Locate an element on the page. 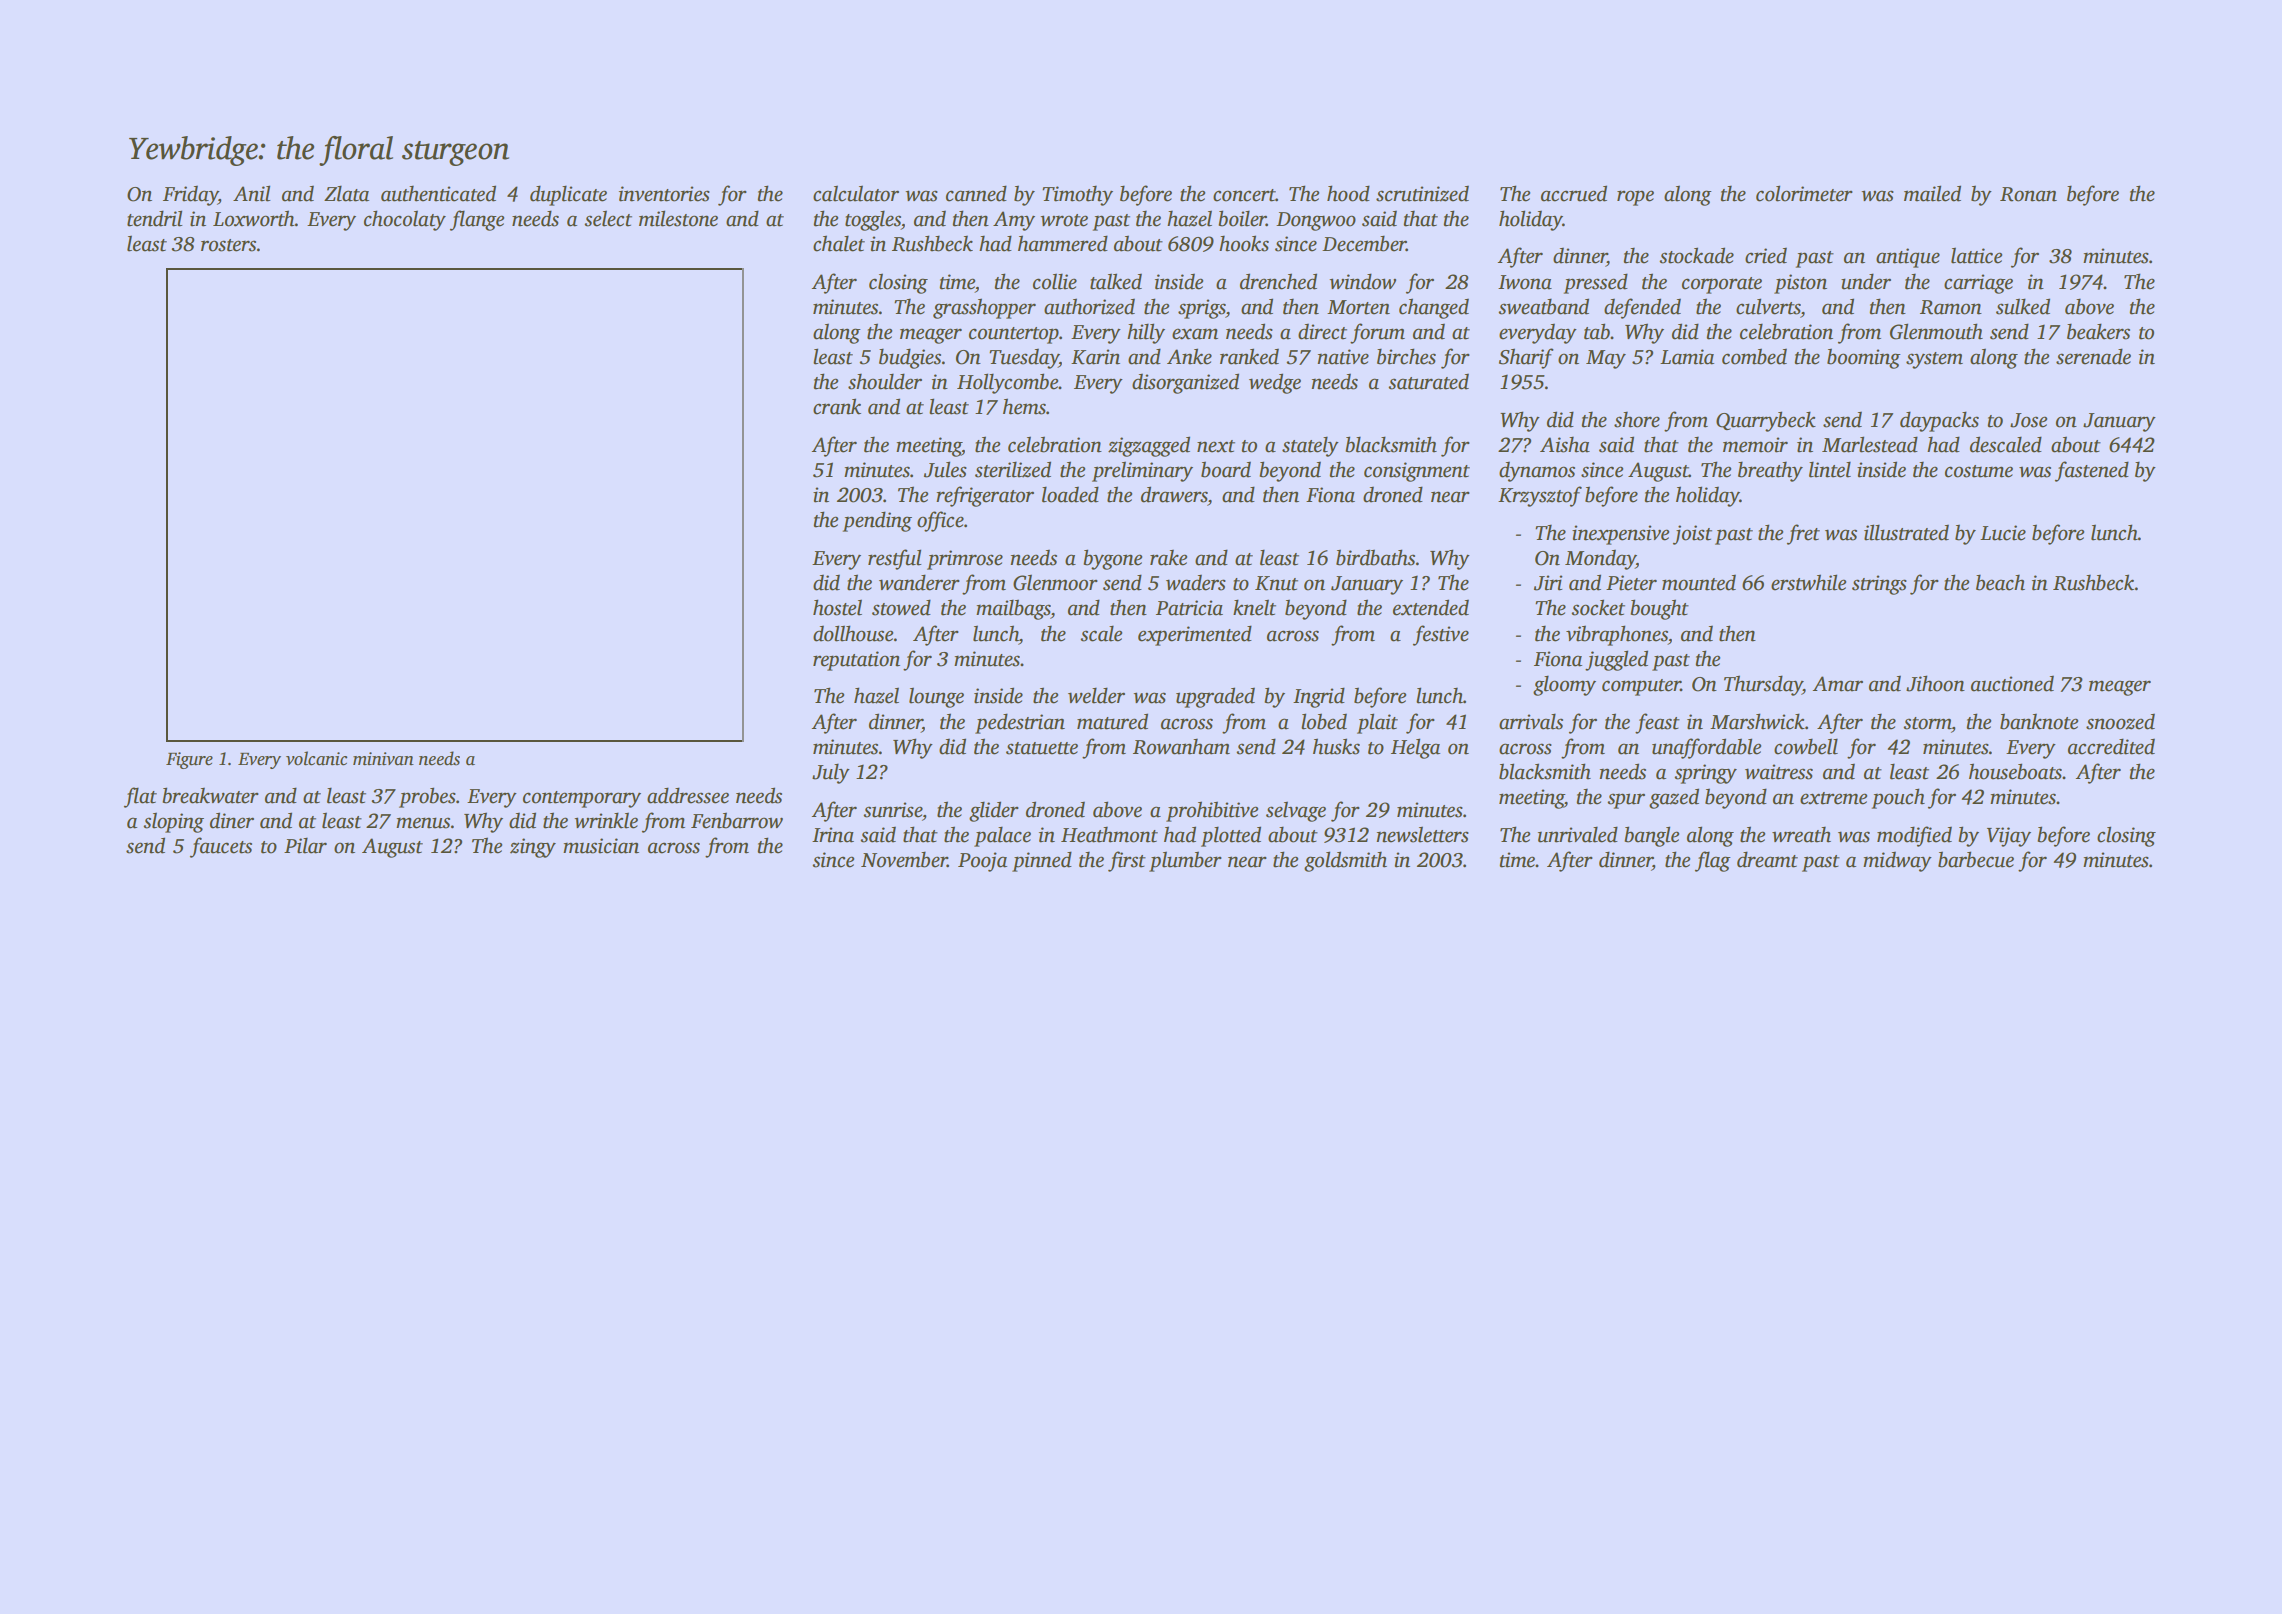 This image has height=1614, width=2282. milestone is located at coordinates (678, 218).
